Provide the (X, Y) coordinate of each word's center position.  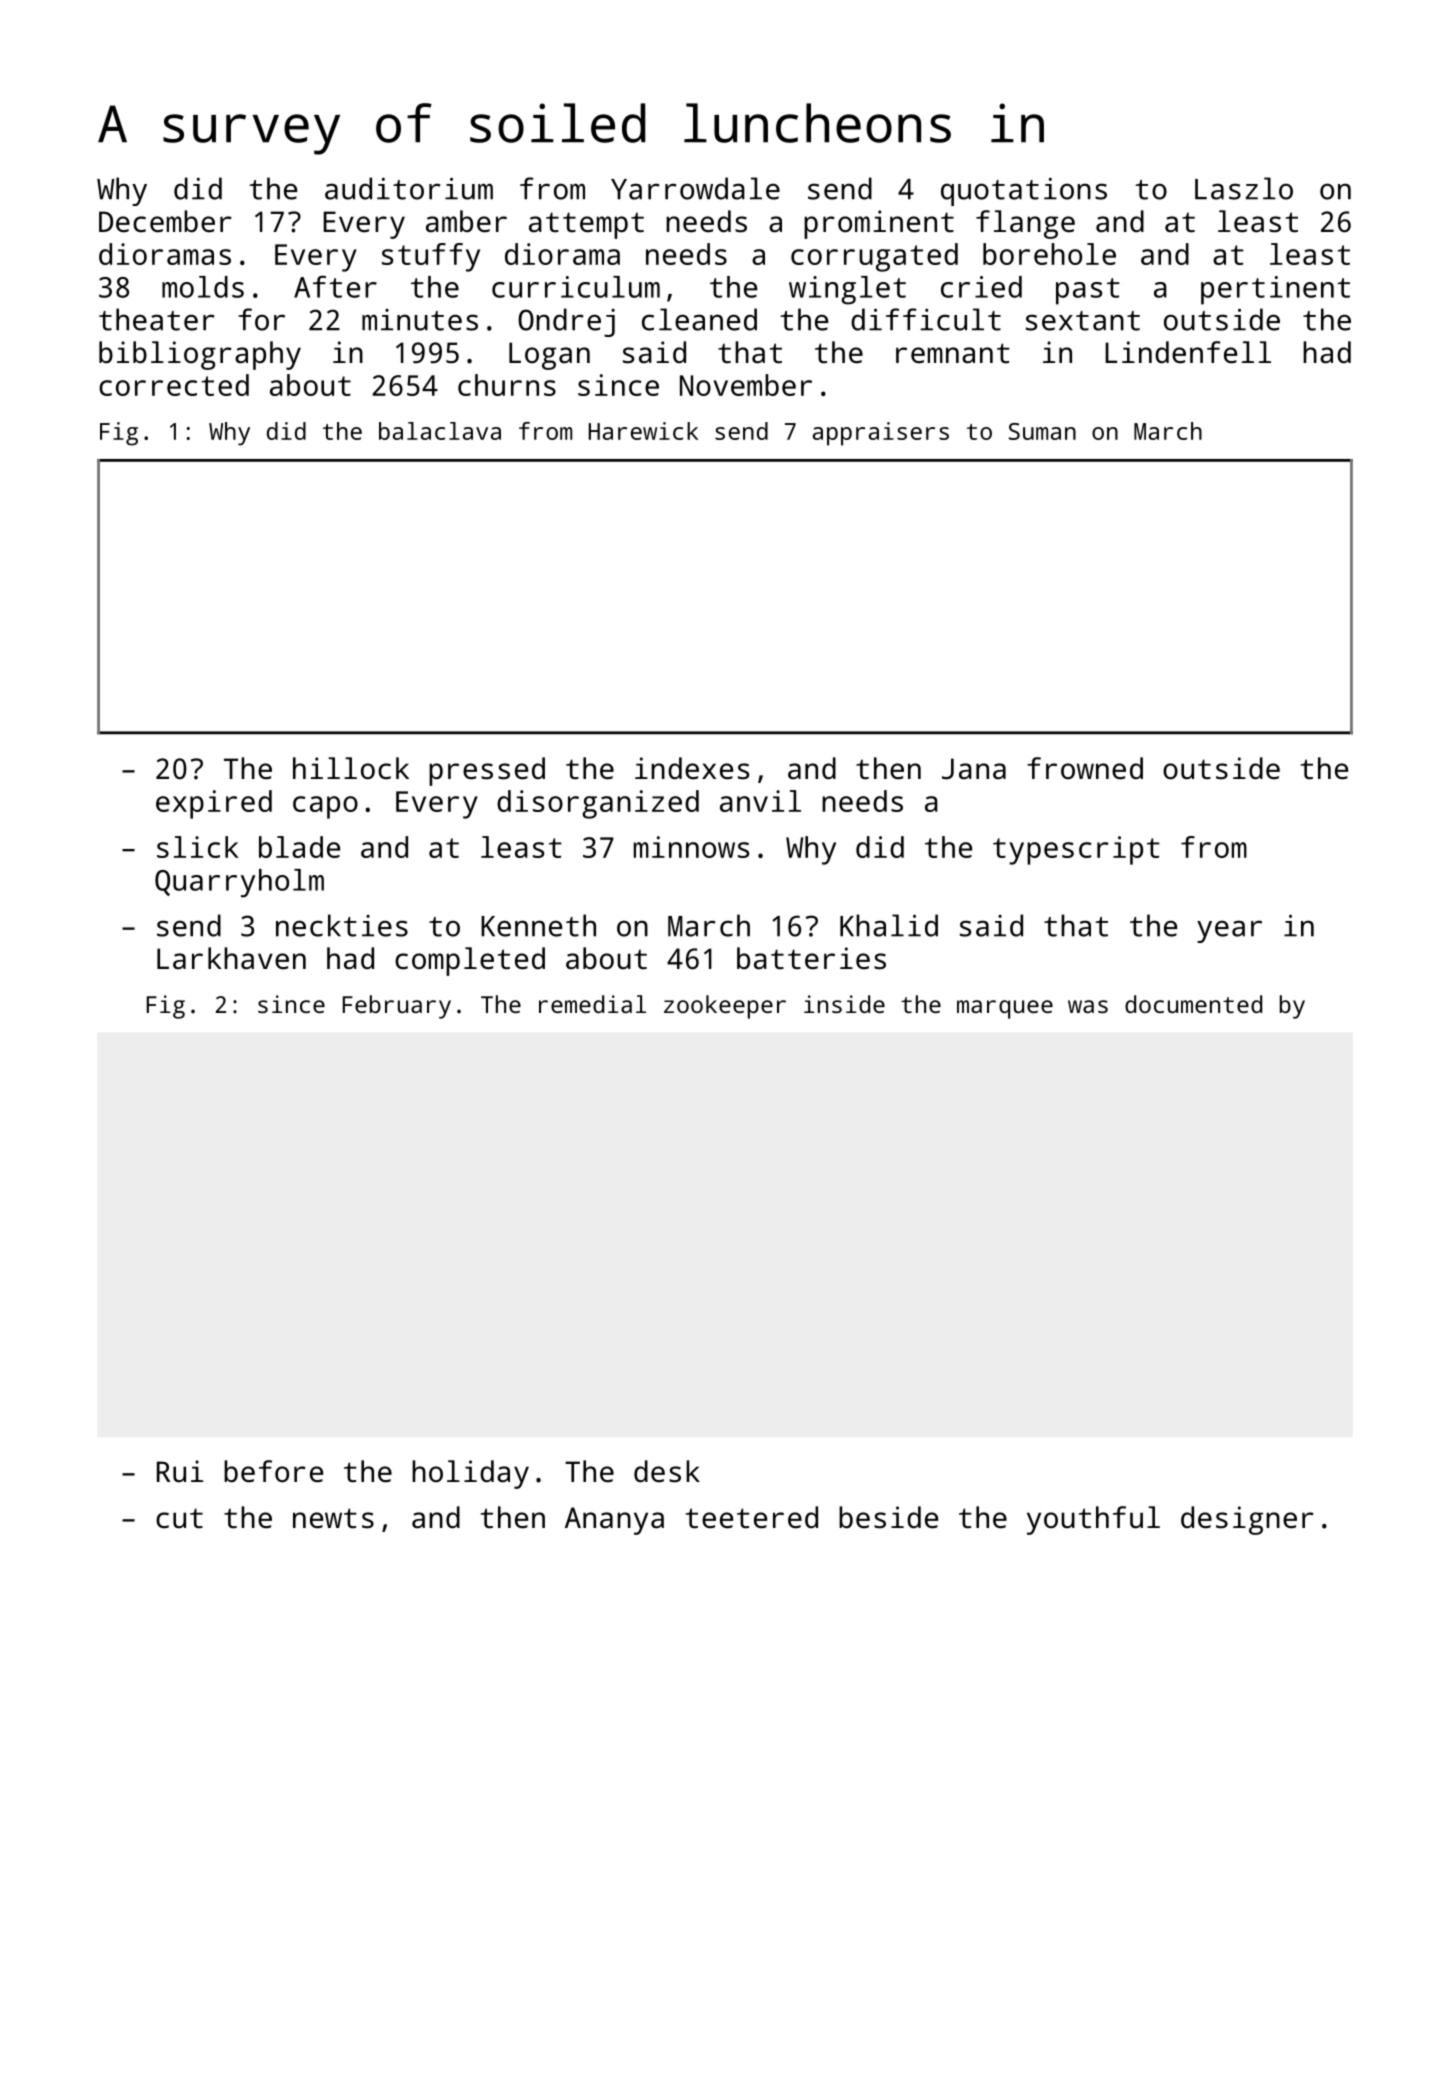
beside (888, 1517)
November (746, 385)
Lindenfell (1188, 352)
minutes (420, 320)
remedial (592, 1004)
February (397, 1007)
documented (1193, 1004)
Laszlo (1244, 188)
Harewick (643, 431)
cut (179, 1518)
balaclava (440, 431)
